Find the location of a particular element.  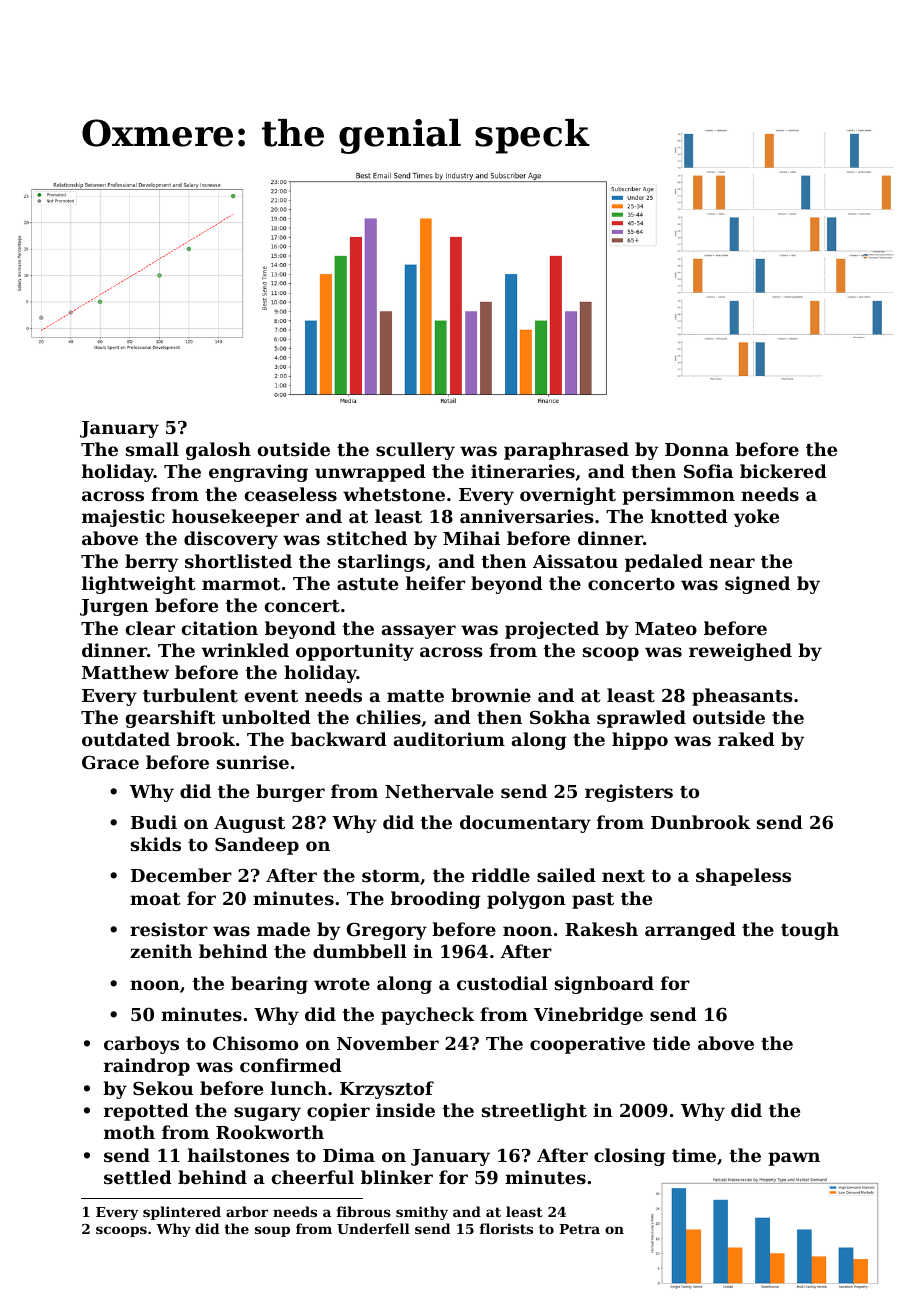

berry is located at coordinates (151, 563).
